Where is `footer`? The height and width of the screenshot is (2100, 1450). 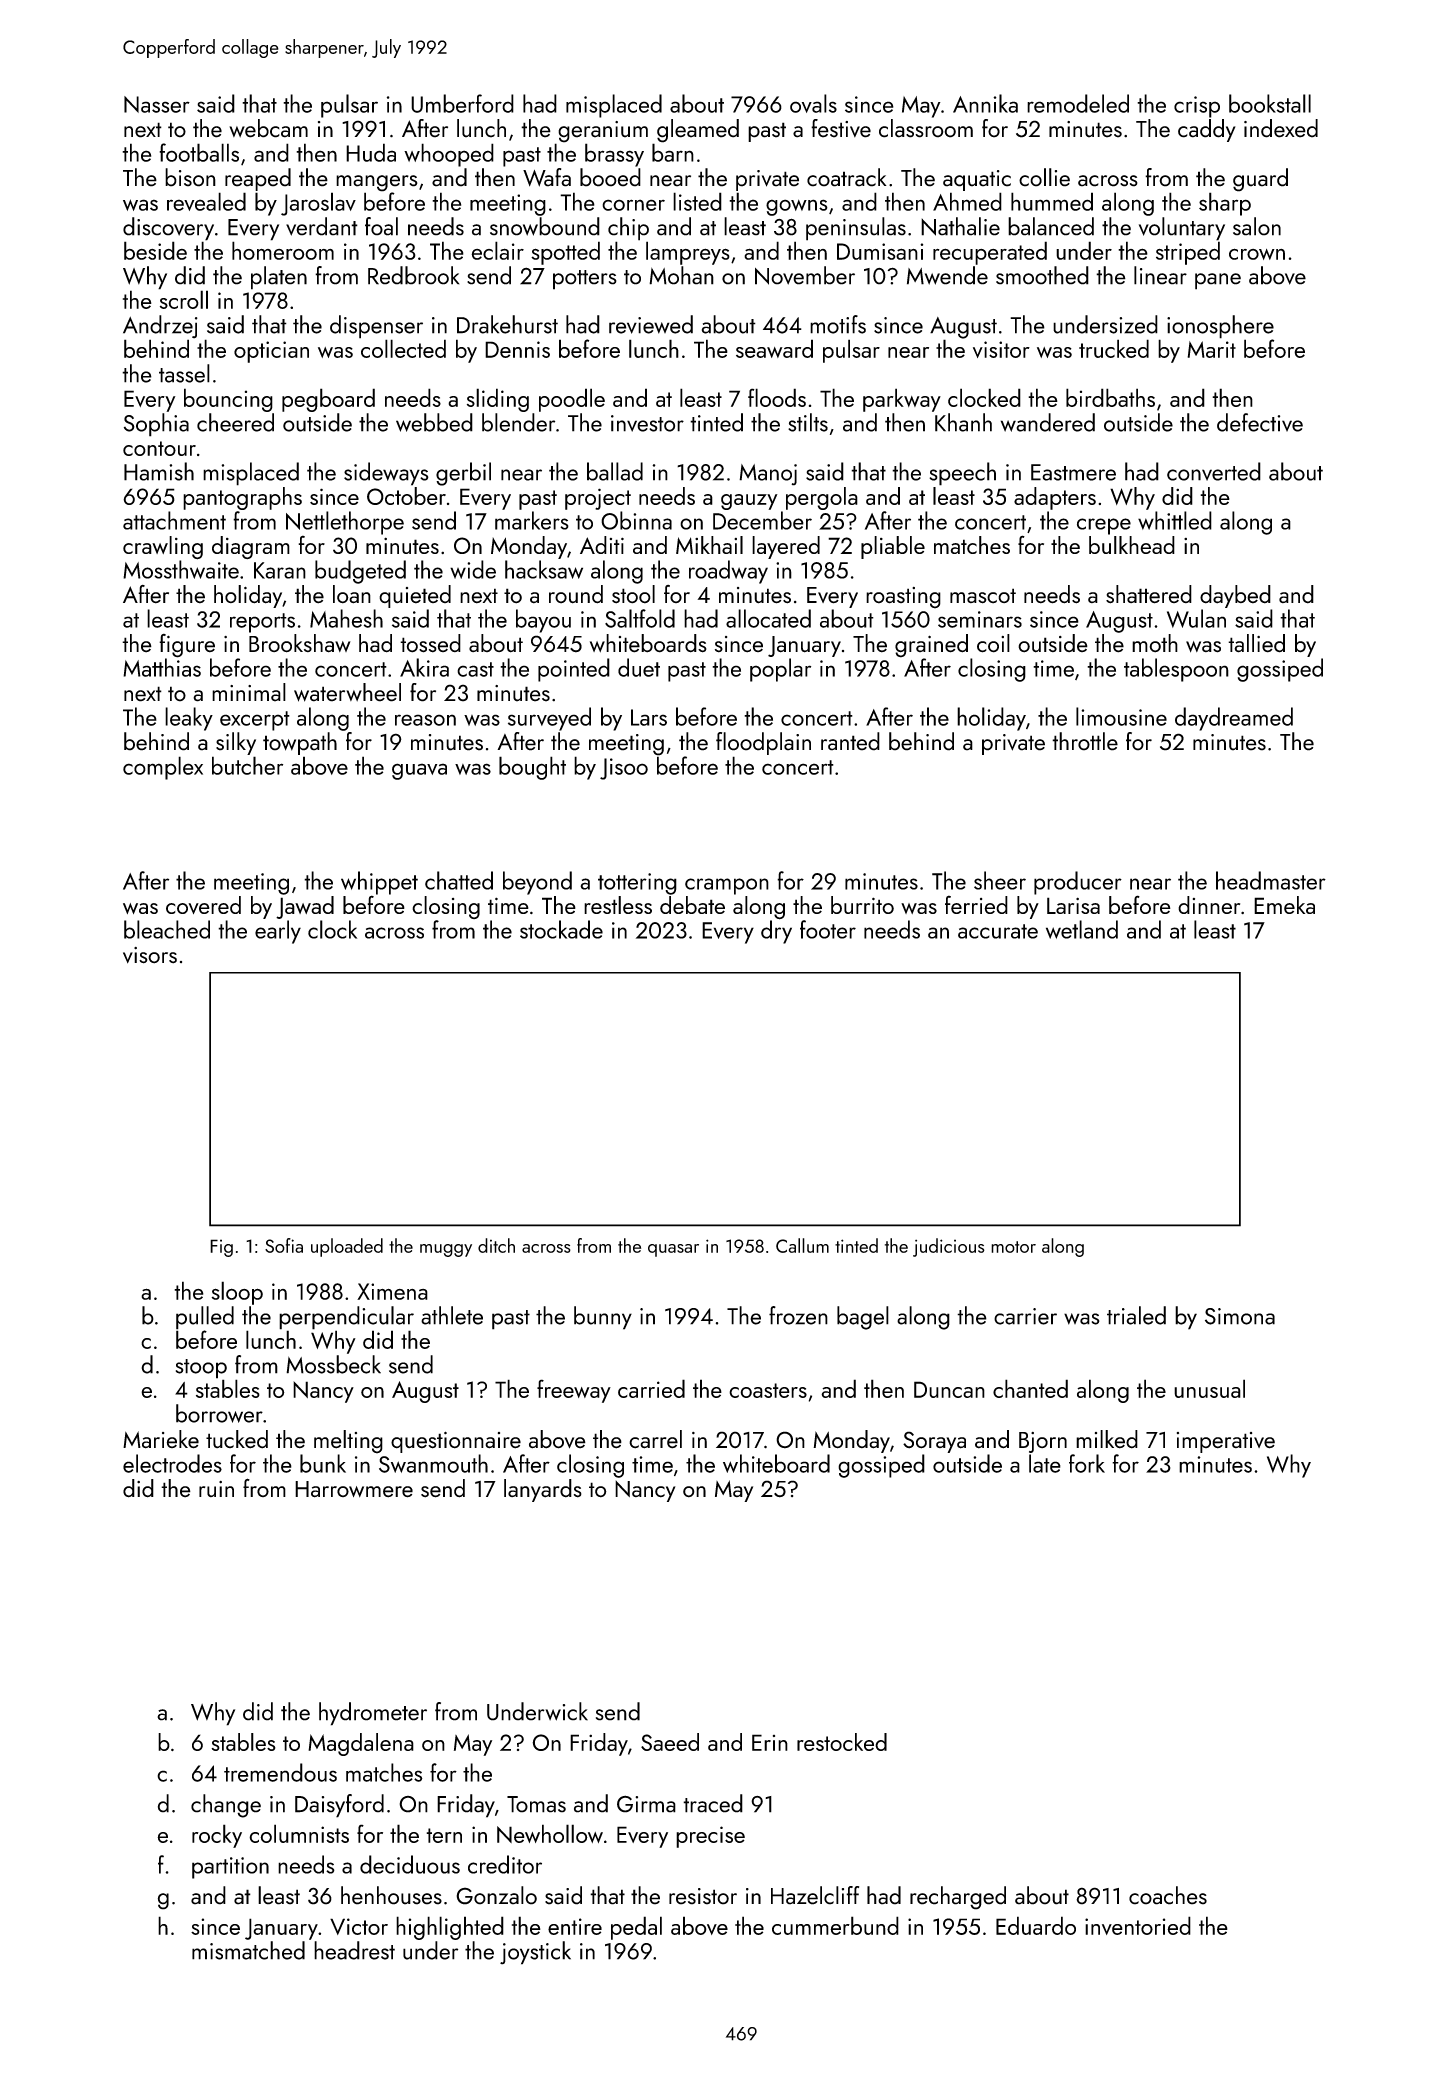 footer is located at coordinates (828, 929).
